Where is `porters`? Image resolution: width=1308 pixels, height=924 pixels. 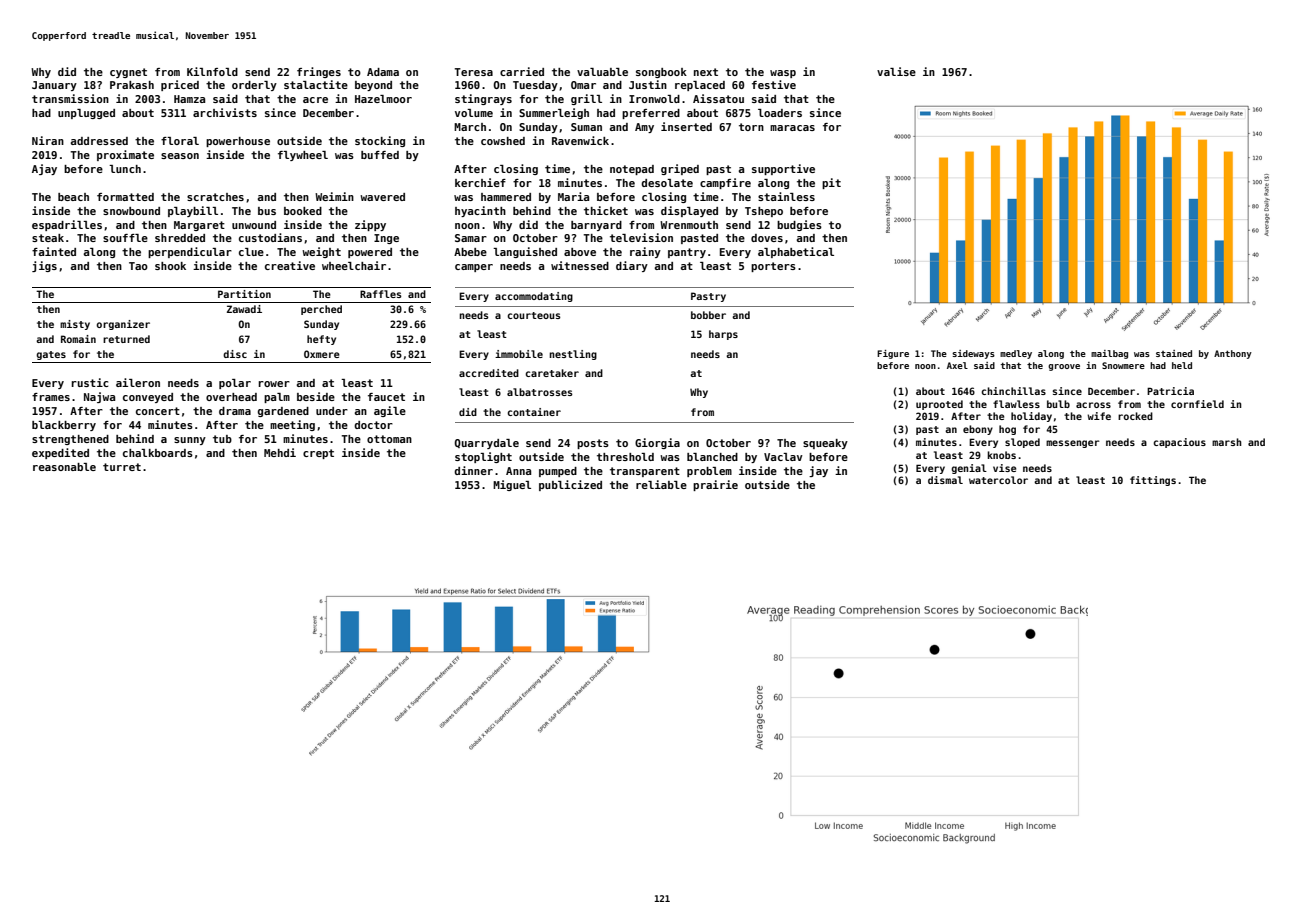
porters is located at coordinates (773, 267).
